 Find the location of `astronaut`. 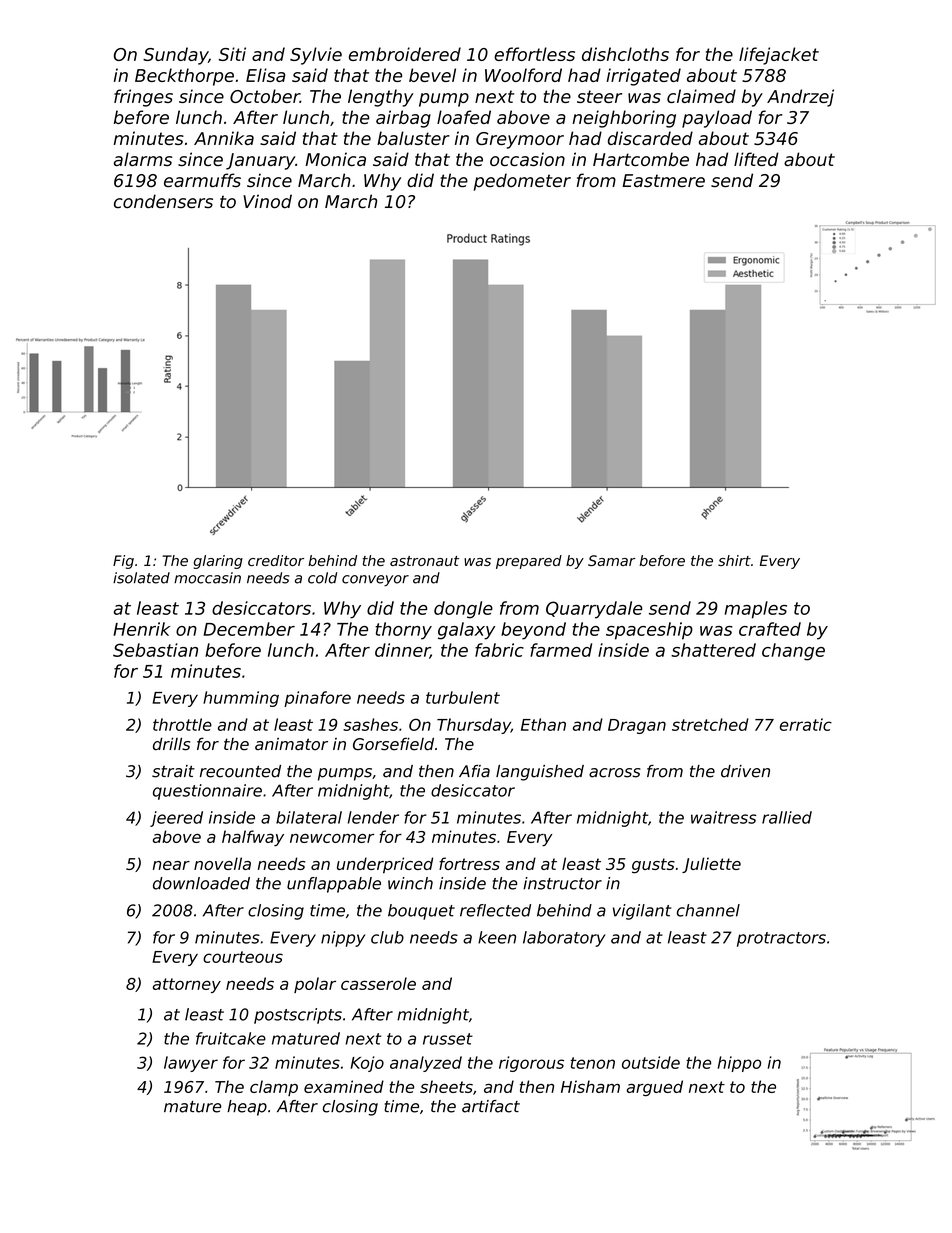

astronaut is located at coordinates (424, 561).
